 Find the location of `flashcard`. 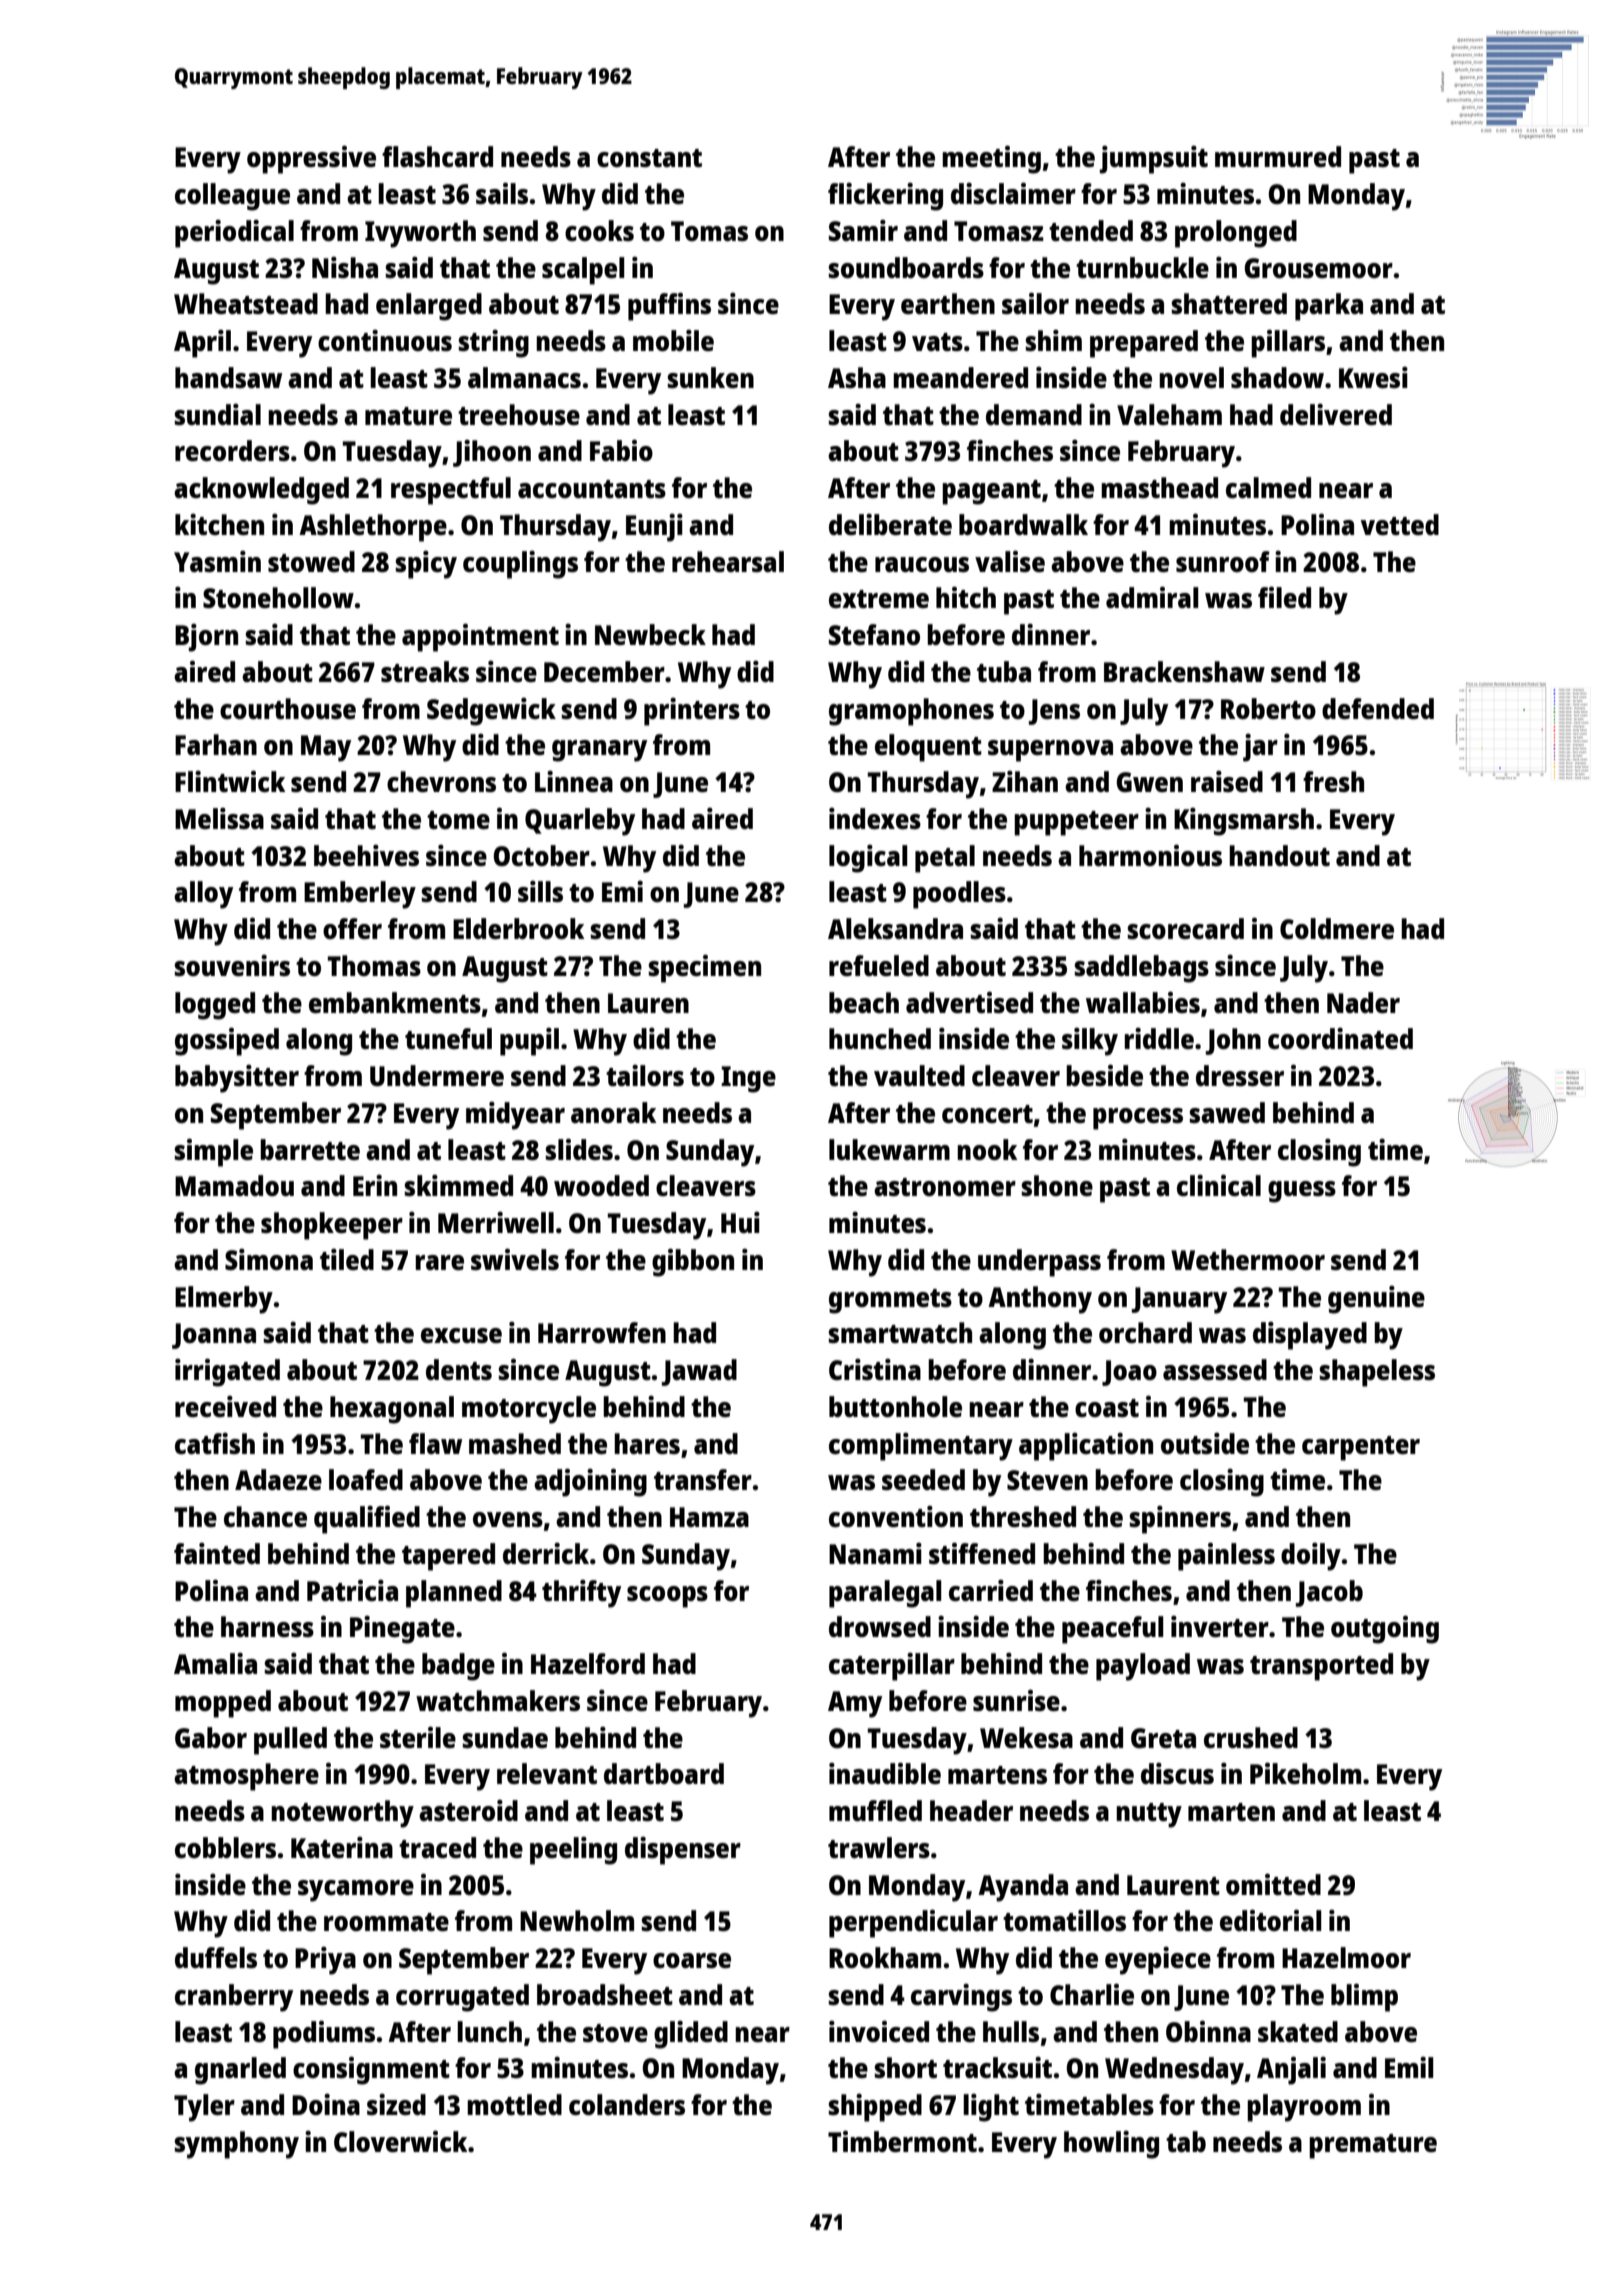

flashcard is located at coordinates (437, 156).
